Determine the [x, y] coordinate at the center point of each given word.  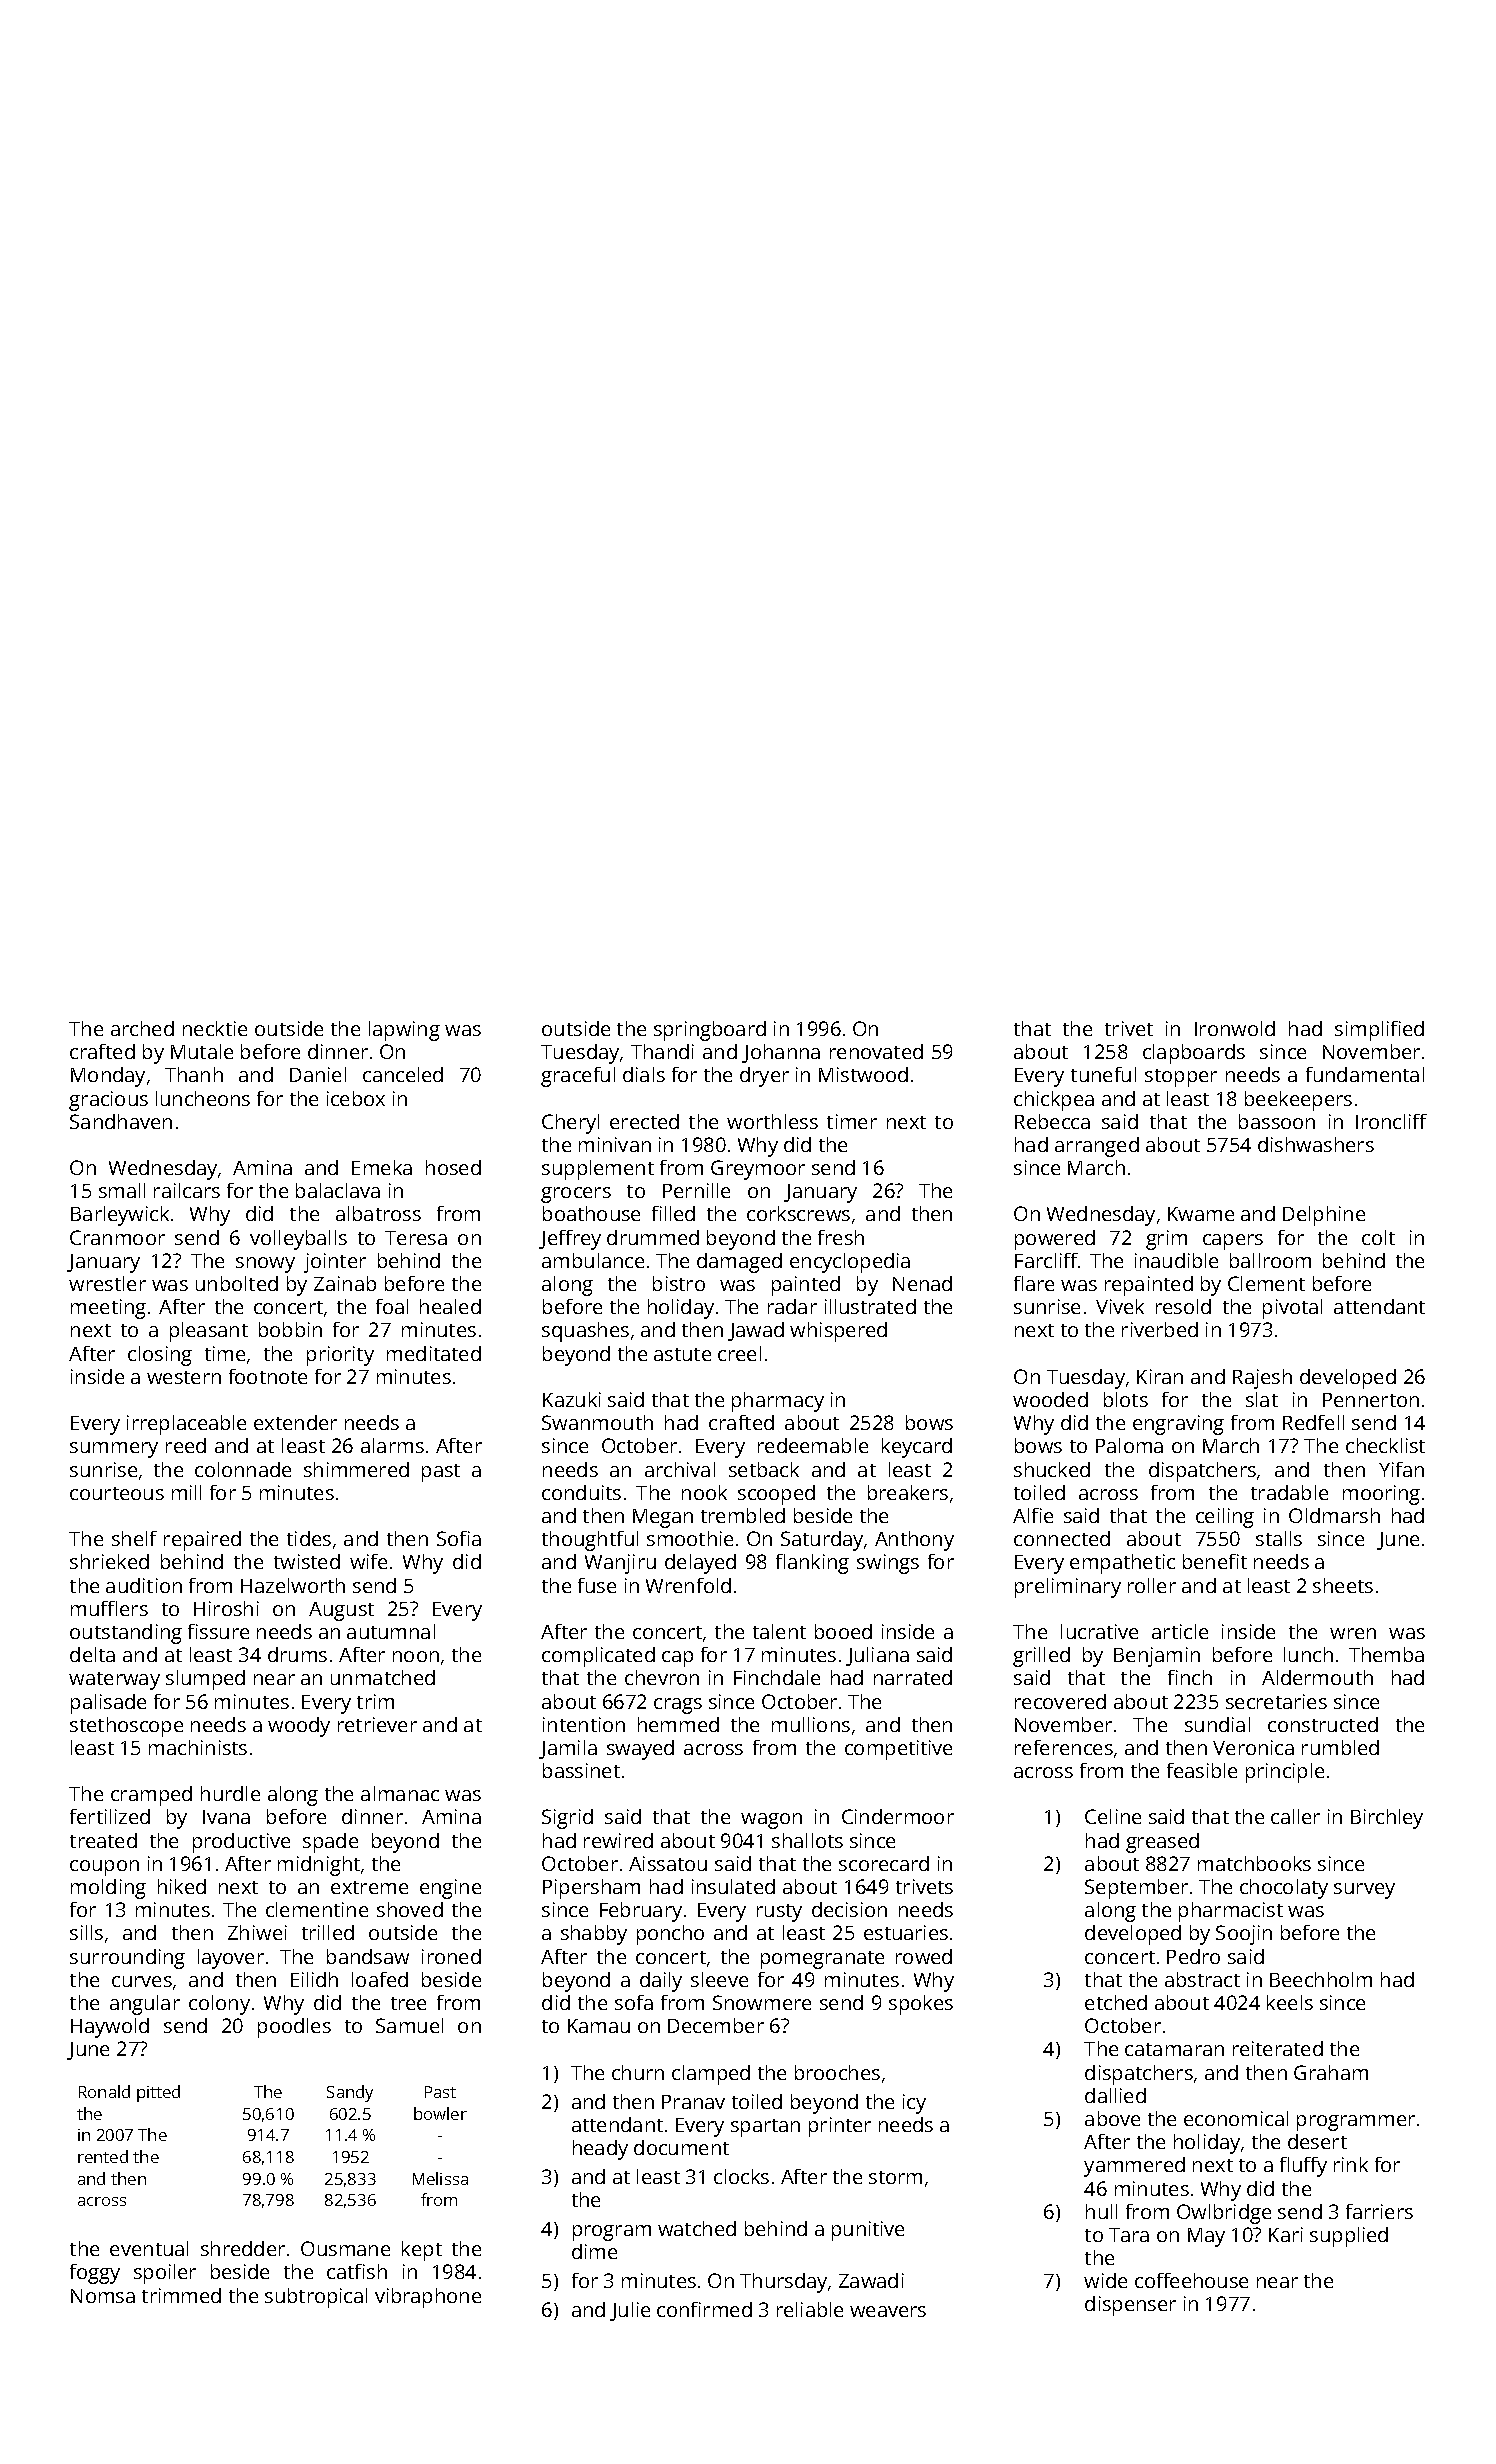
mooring [1381, 1495]
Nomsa [103, 2296]
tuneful [1103, 1074]
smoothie [690, 1538]
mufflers [109, 1608]
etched [1116, 2002]
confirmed [704, 2309]
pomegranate [822, 1960]
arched [142, 1028]
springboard [710, 1031]
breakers [908, 1492]
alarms [392, 1445]
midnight [319, 1866]
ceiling [1225, 1518]
